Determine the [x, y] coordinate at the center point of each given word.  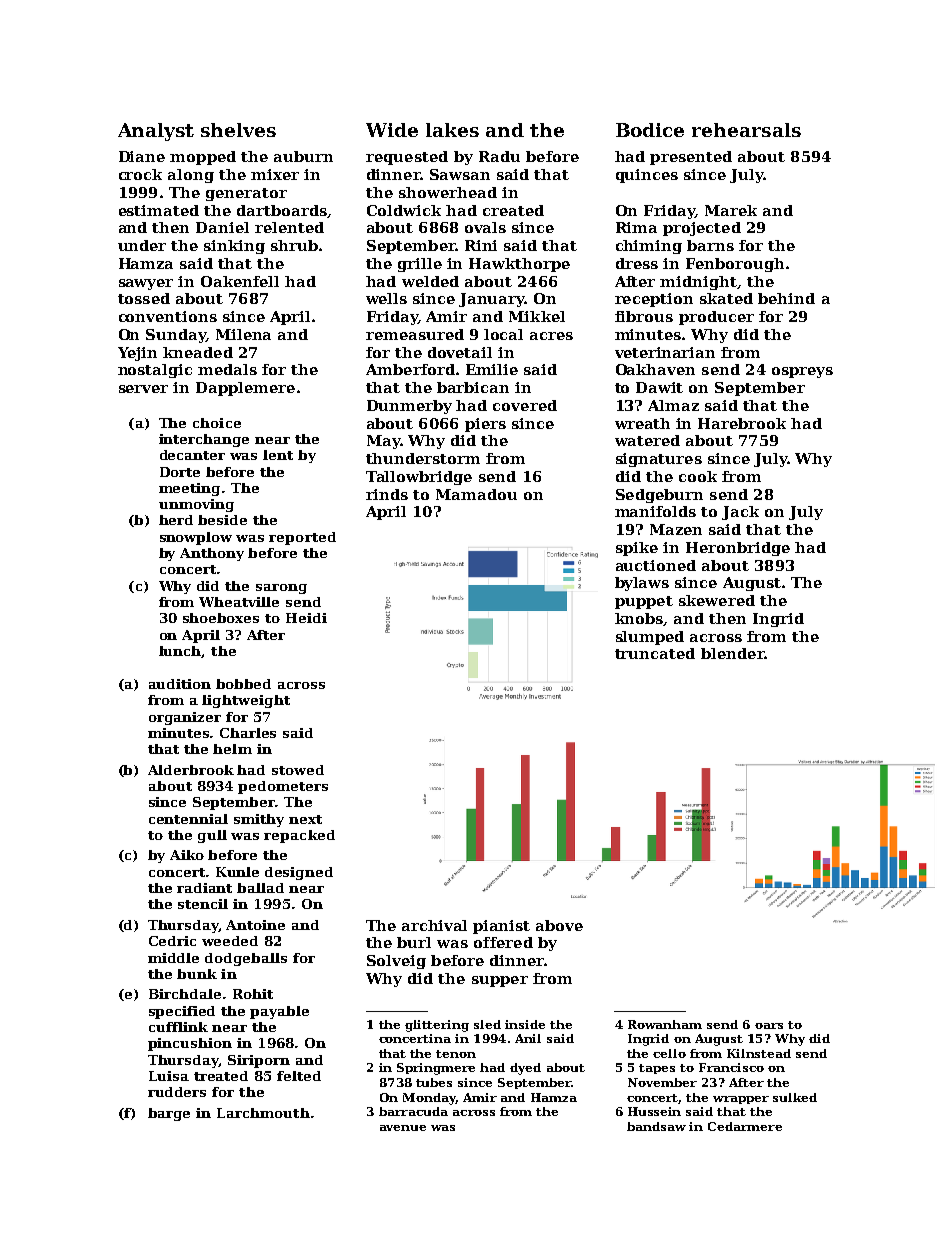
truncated [655, 653]
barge [169, 1114]
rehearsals [746, 130]
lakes [452, 130]
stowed [298, 770]
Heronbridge [738, 549]
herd [176, 520]
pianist [501, 927]
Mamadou [476, 494]
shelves [238, 130]
